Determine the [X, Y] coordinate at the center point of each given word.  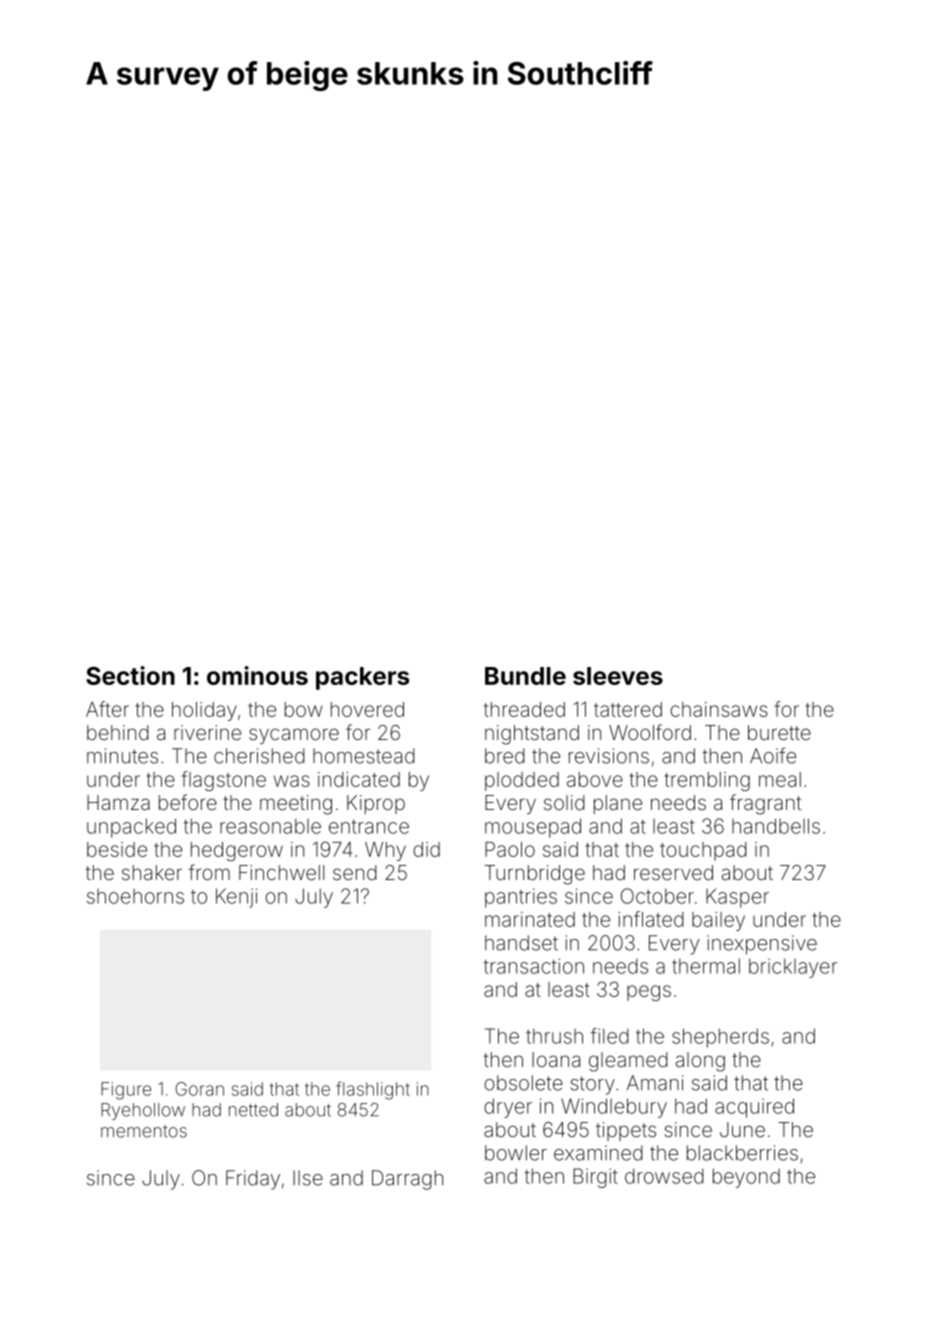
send [355, 872]
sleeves [618, 676]
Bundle [525, 676]
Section [130, 675]
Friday [253, 1180]
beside [117, 849]
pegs [649, 993]
